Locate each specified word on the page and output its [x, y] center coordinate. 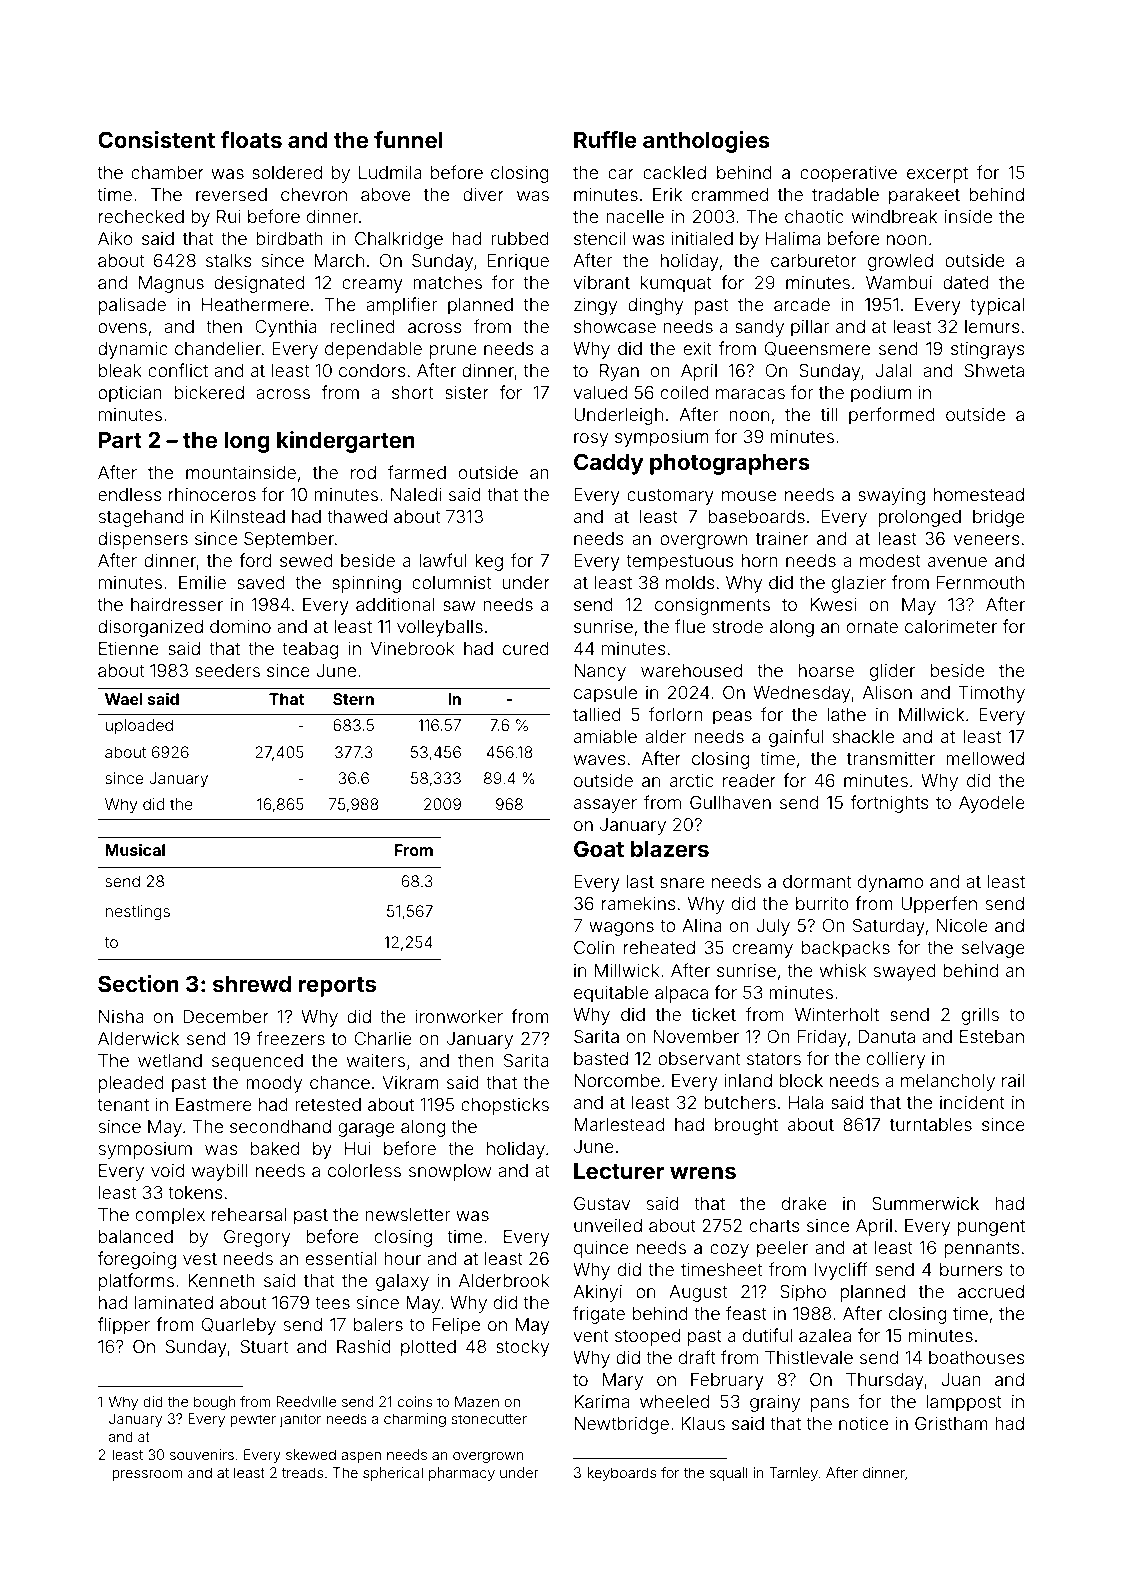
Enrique [518, 262]
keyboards [622, 1474]
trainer [782, 538]
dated [965, 282]
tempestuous [680, 563]
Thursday [884, 1381]
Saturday [889, 927]
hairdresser [177, 604]
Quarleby [239, 1326]
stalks [229, 260]
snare [682, 883]
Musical [135, 850]
